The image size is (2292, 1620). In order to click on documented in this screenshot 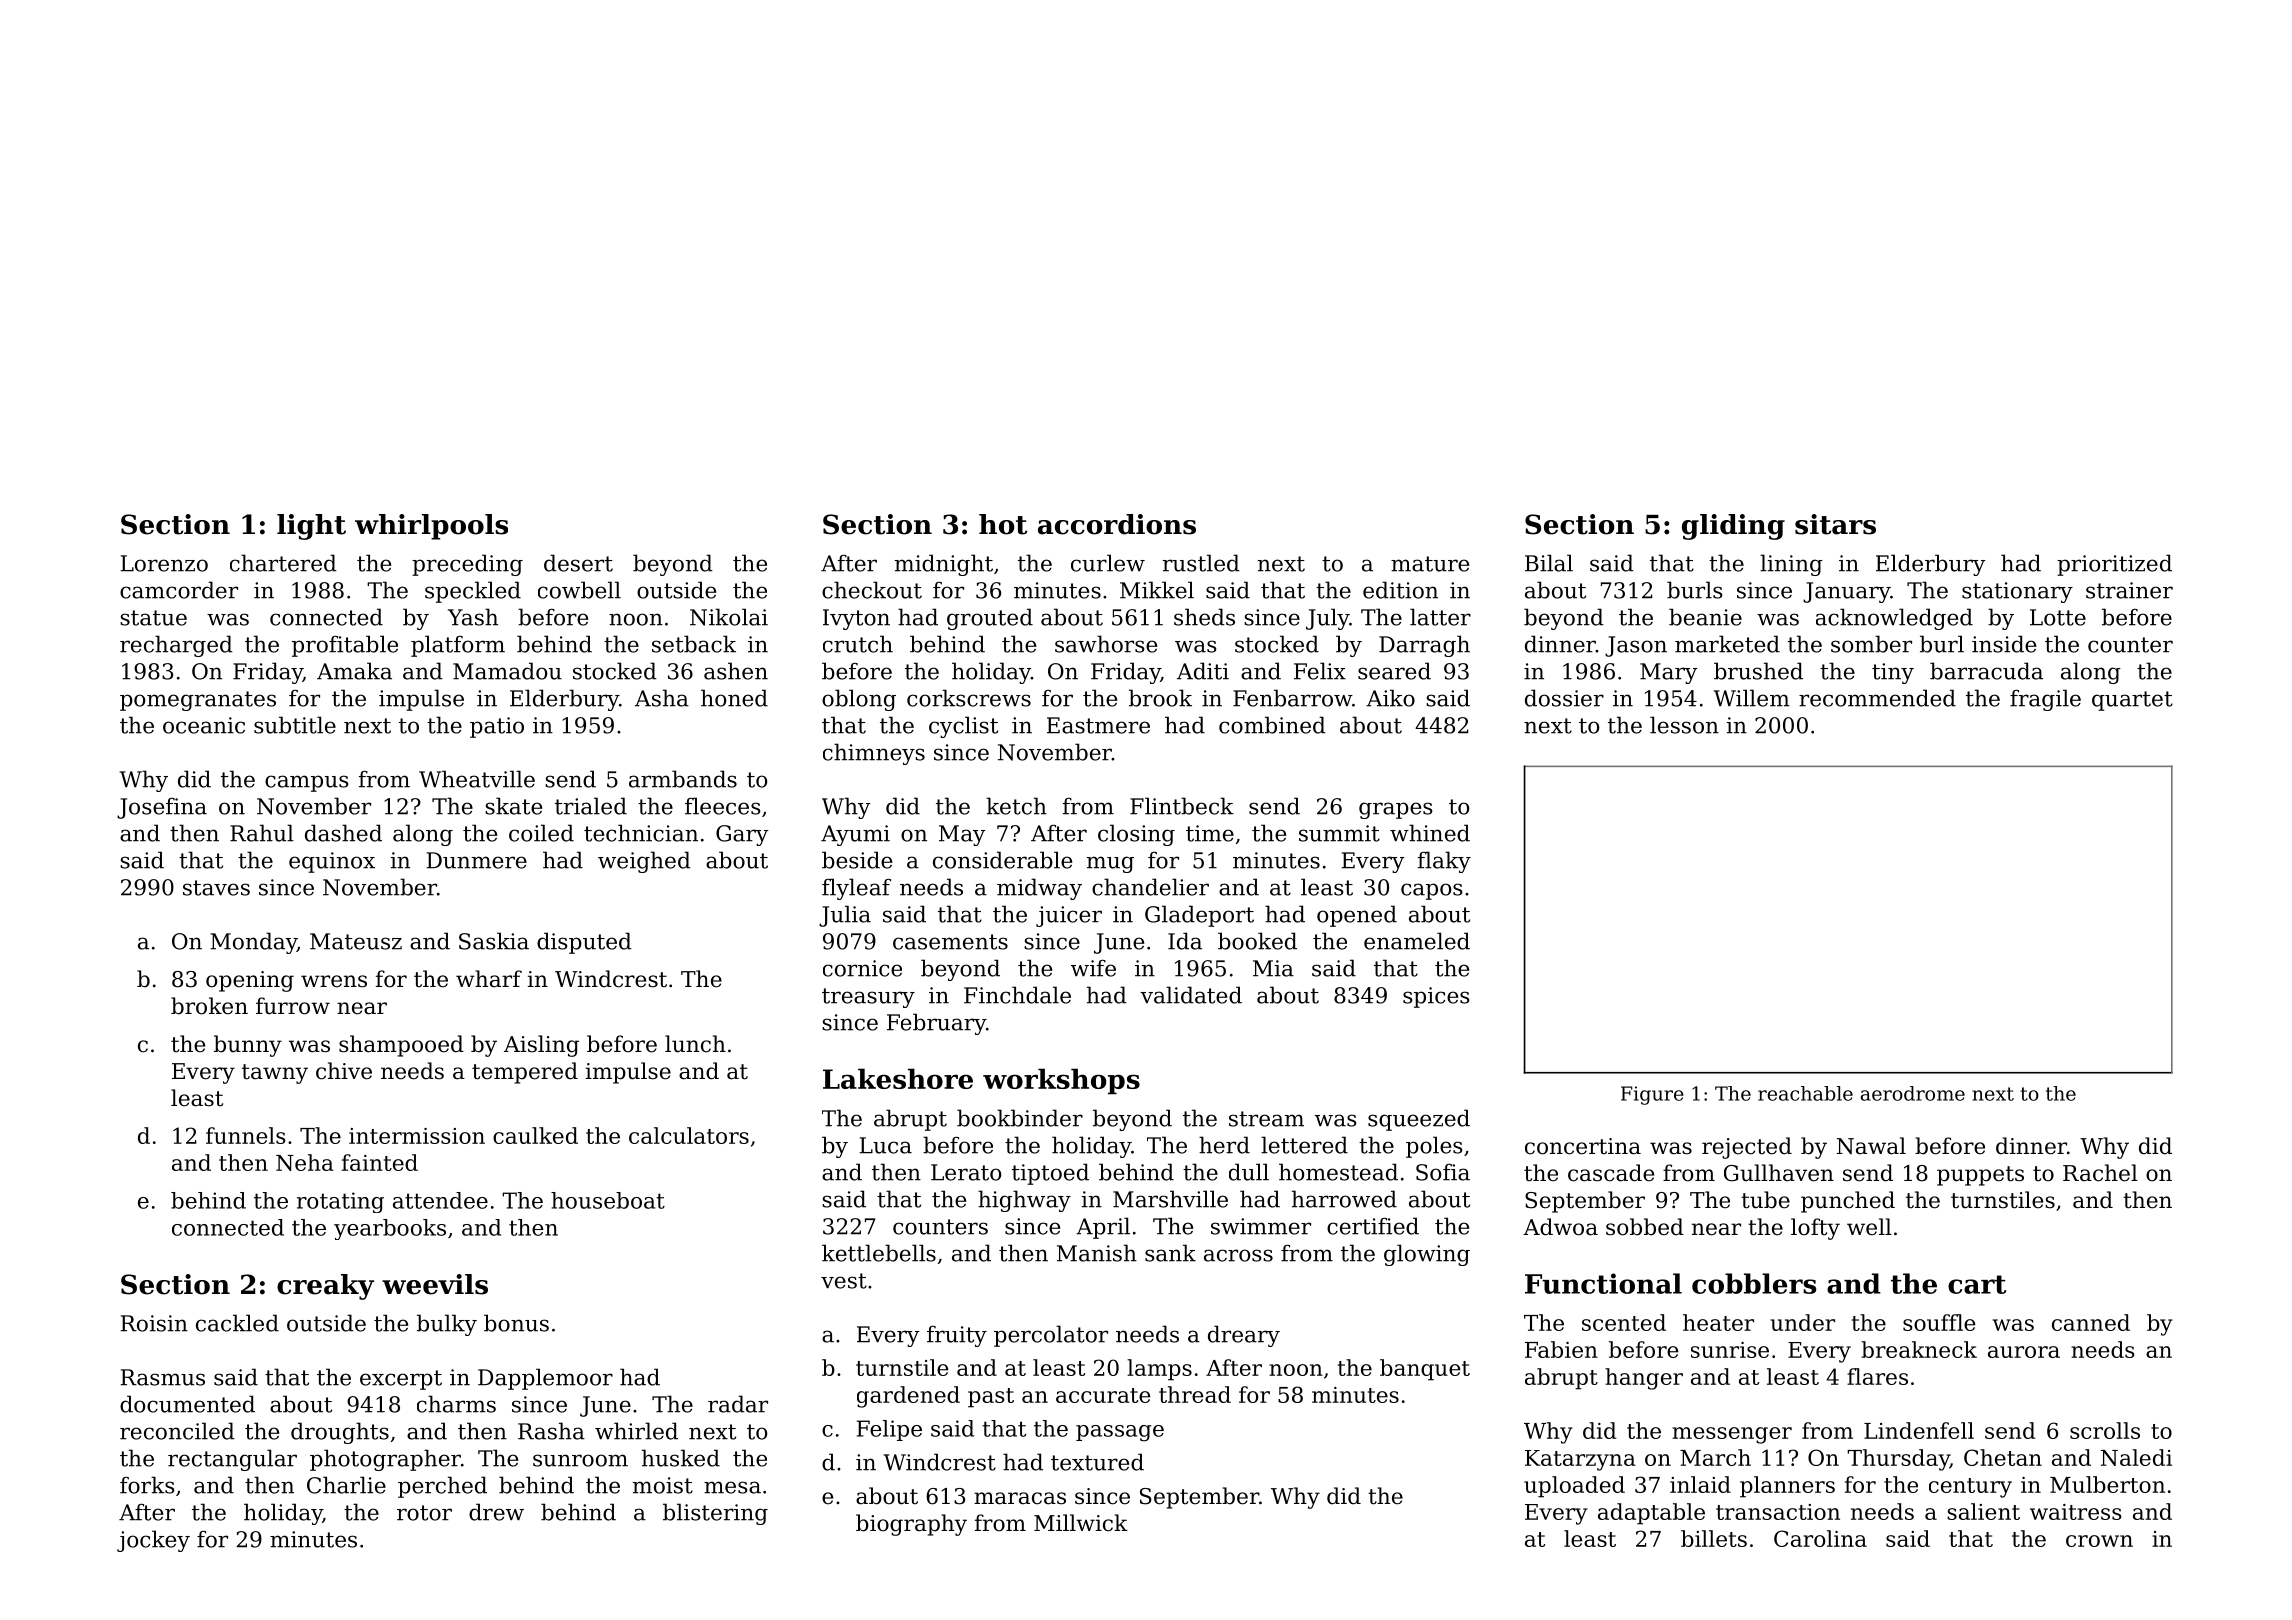, I will do `click(187, 1404)`.
